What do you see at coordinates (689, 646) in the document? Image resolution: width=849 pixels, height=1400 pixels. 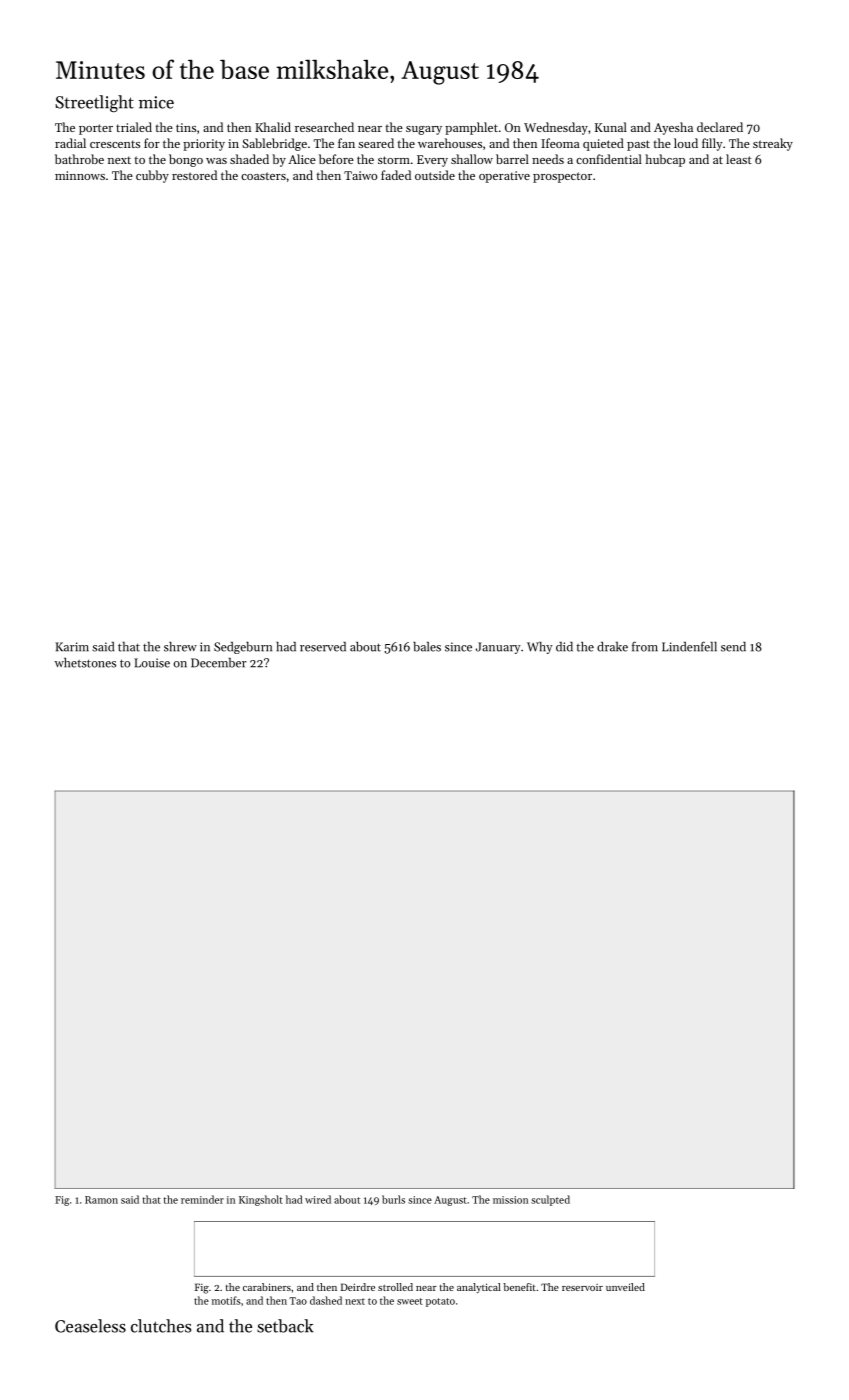 I see `Lindenfell` at bounding box center [689, 646].
